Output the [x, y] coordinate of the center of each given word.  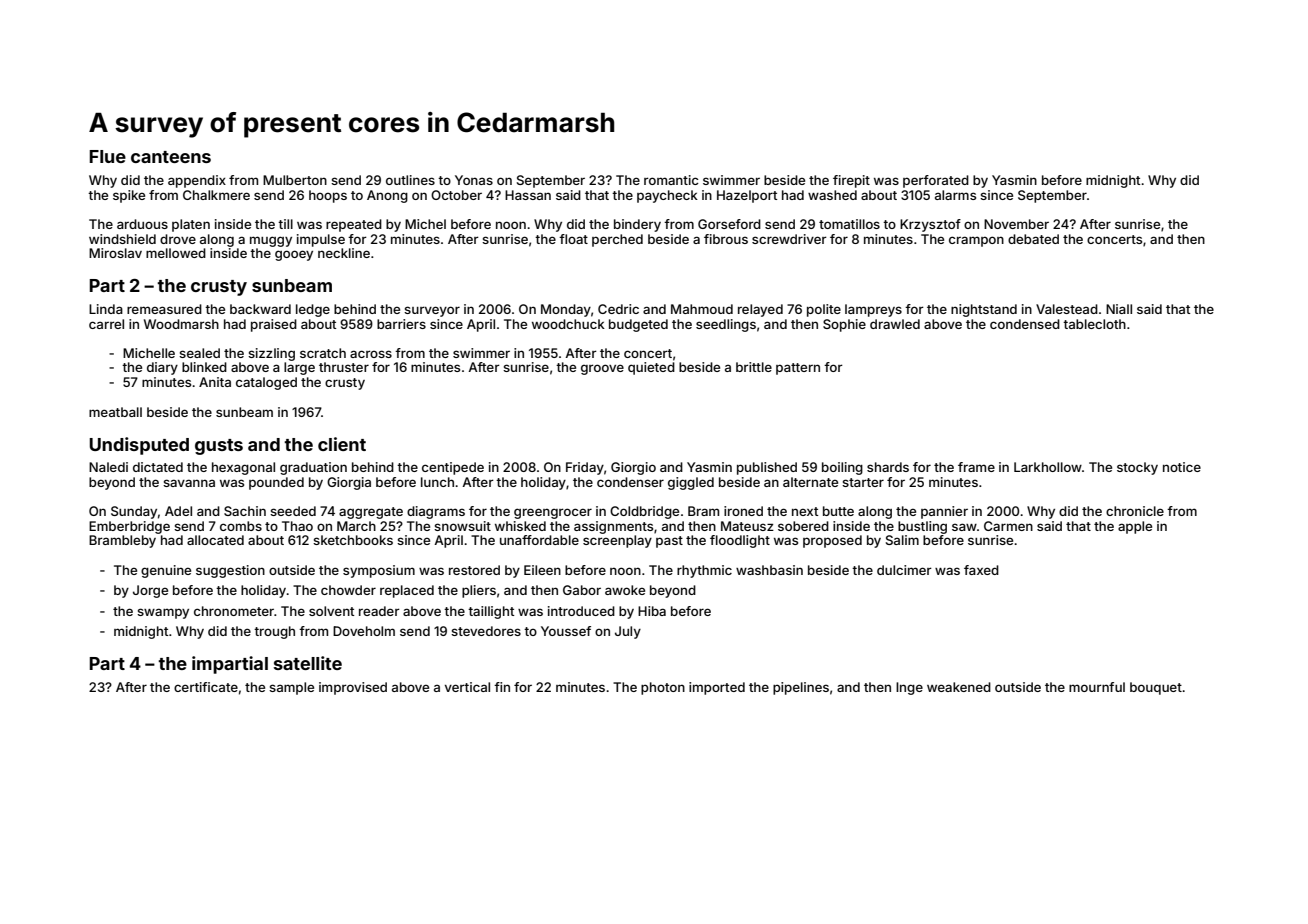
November [1016, 224]
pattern [798, 369]
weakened [959, 687]
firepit [851, 181]
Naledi [108, 467]
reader [379, 611]
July [628, 632]
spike [129, 196]
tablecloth [1094, 324]
